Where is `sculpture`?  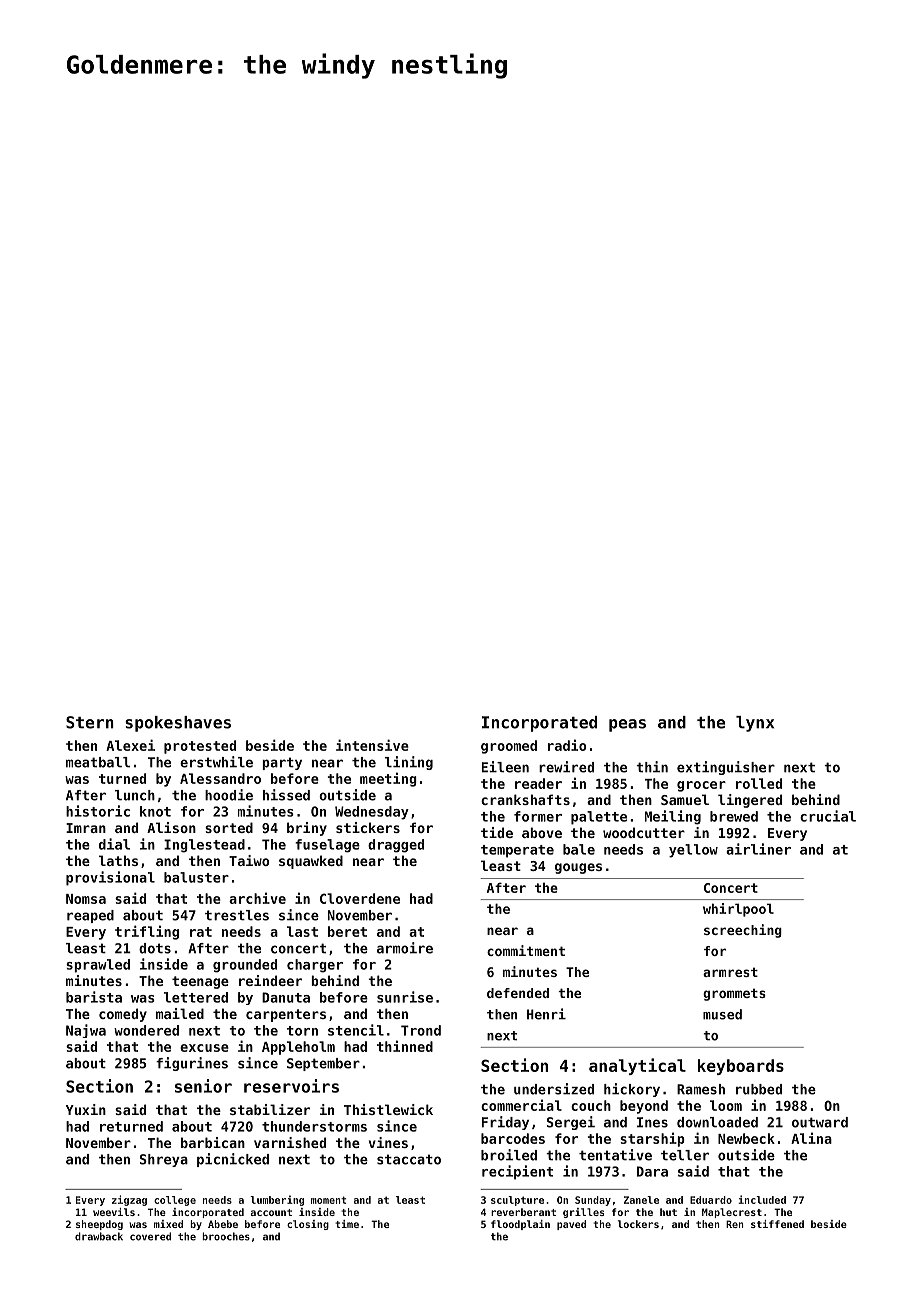
sculpture is located at coordinates (517, 1201).
